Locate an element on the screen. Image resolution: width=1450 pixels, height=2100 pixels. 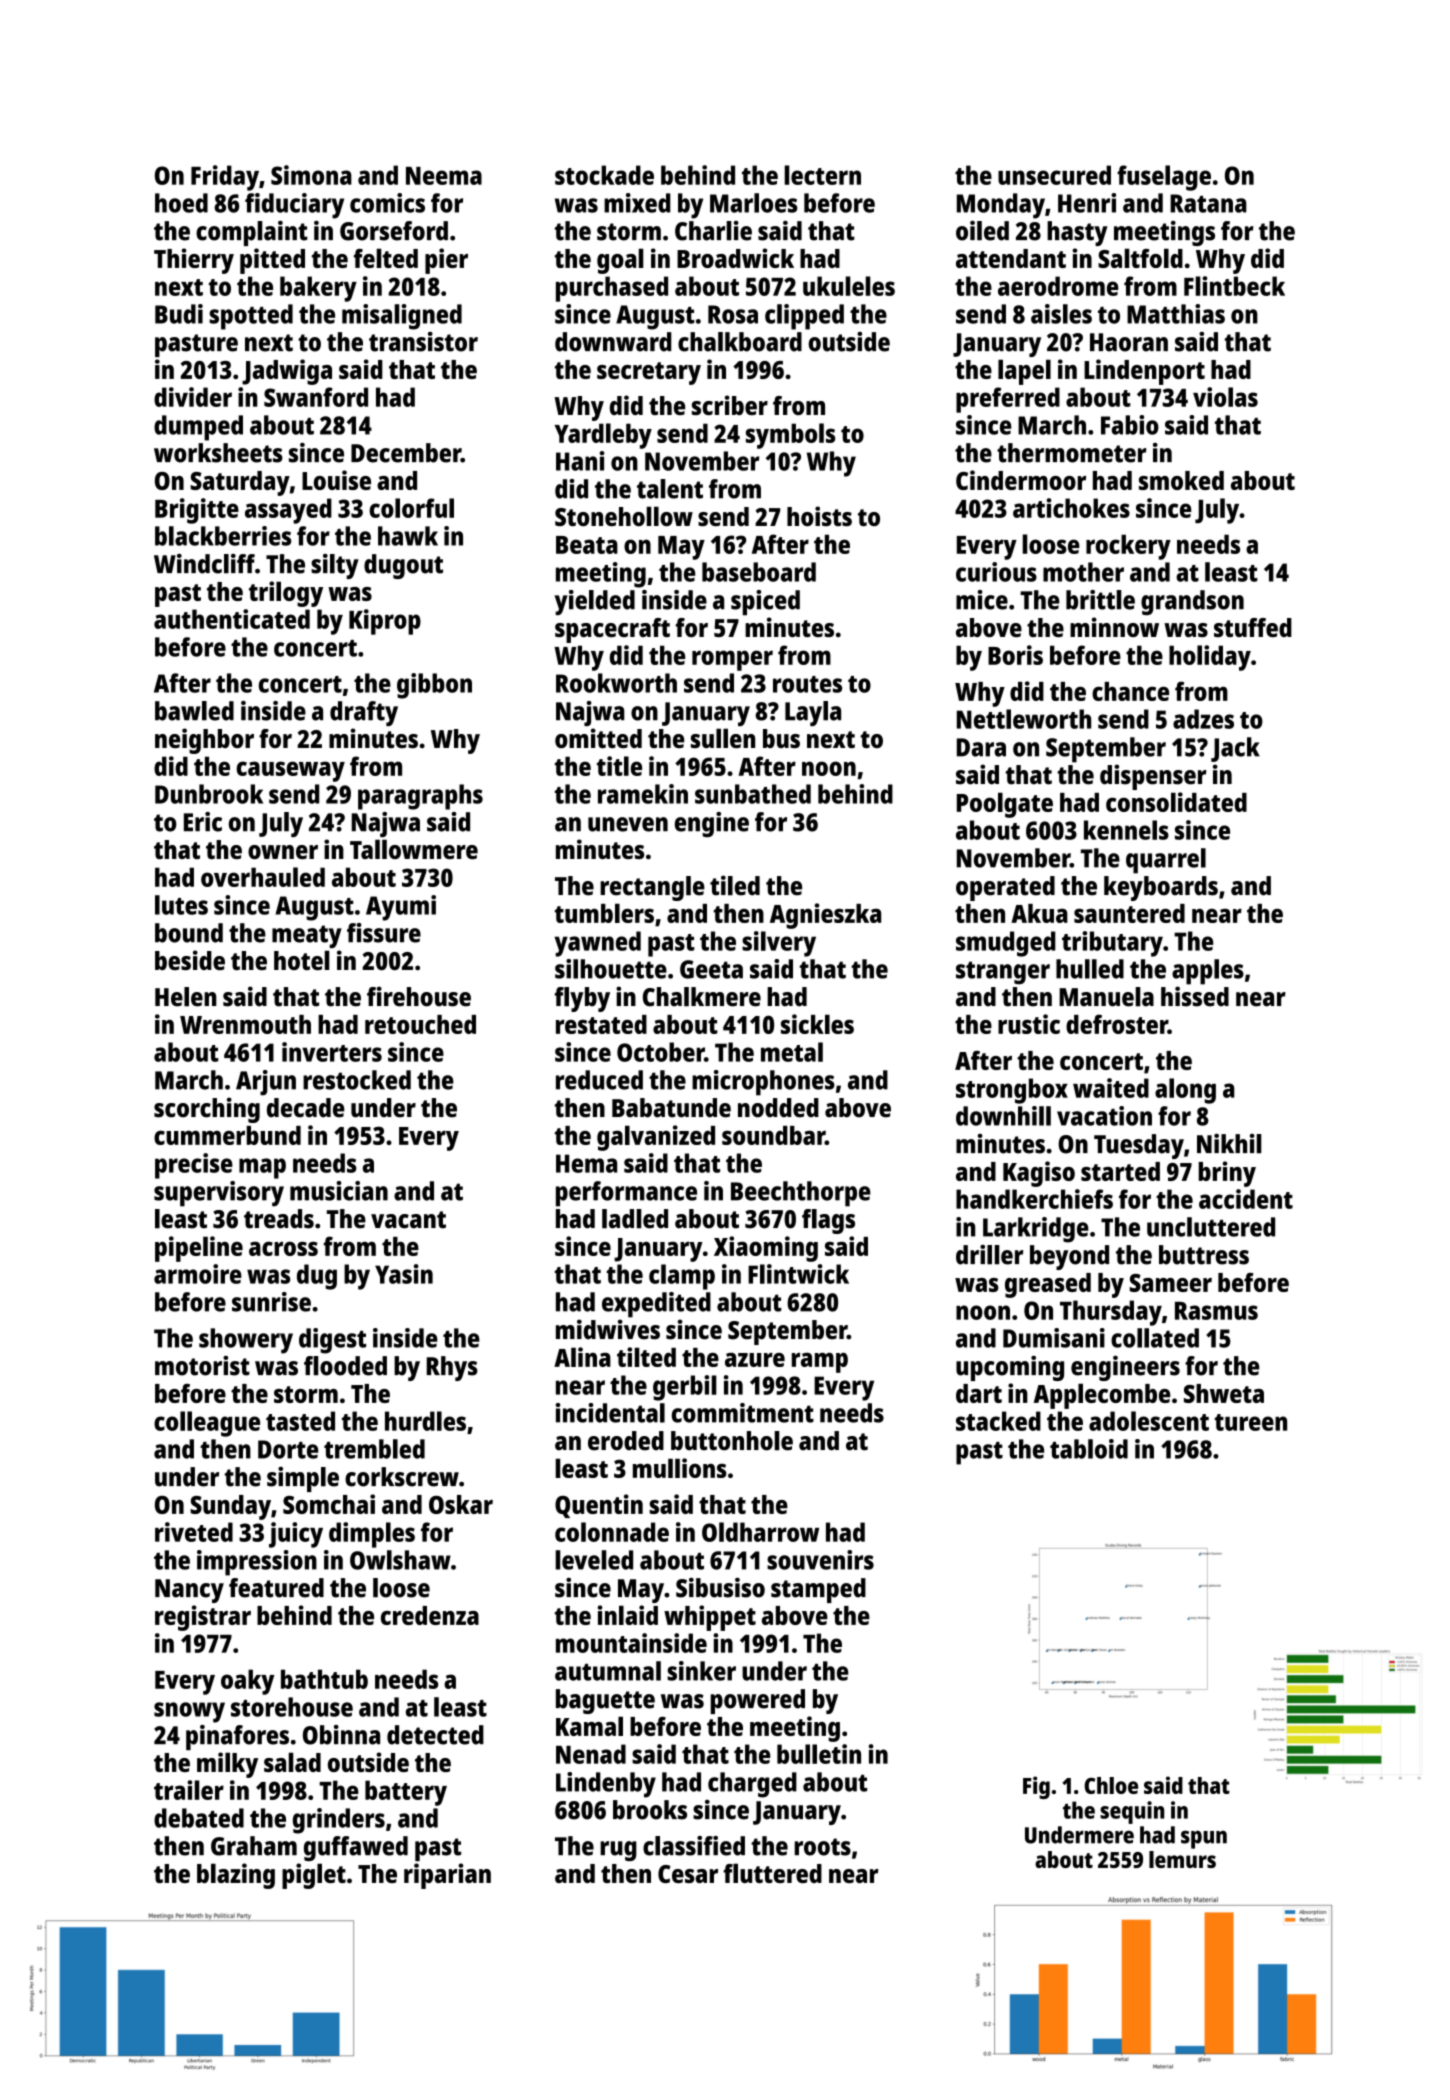
Shweta is located at coordinates (1224, 1393).
